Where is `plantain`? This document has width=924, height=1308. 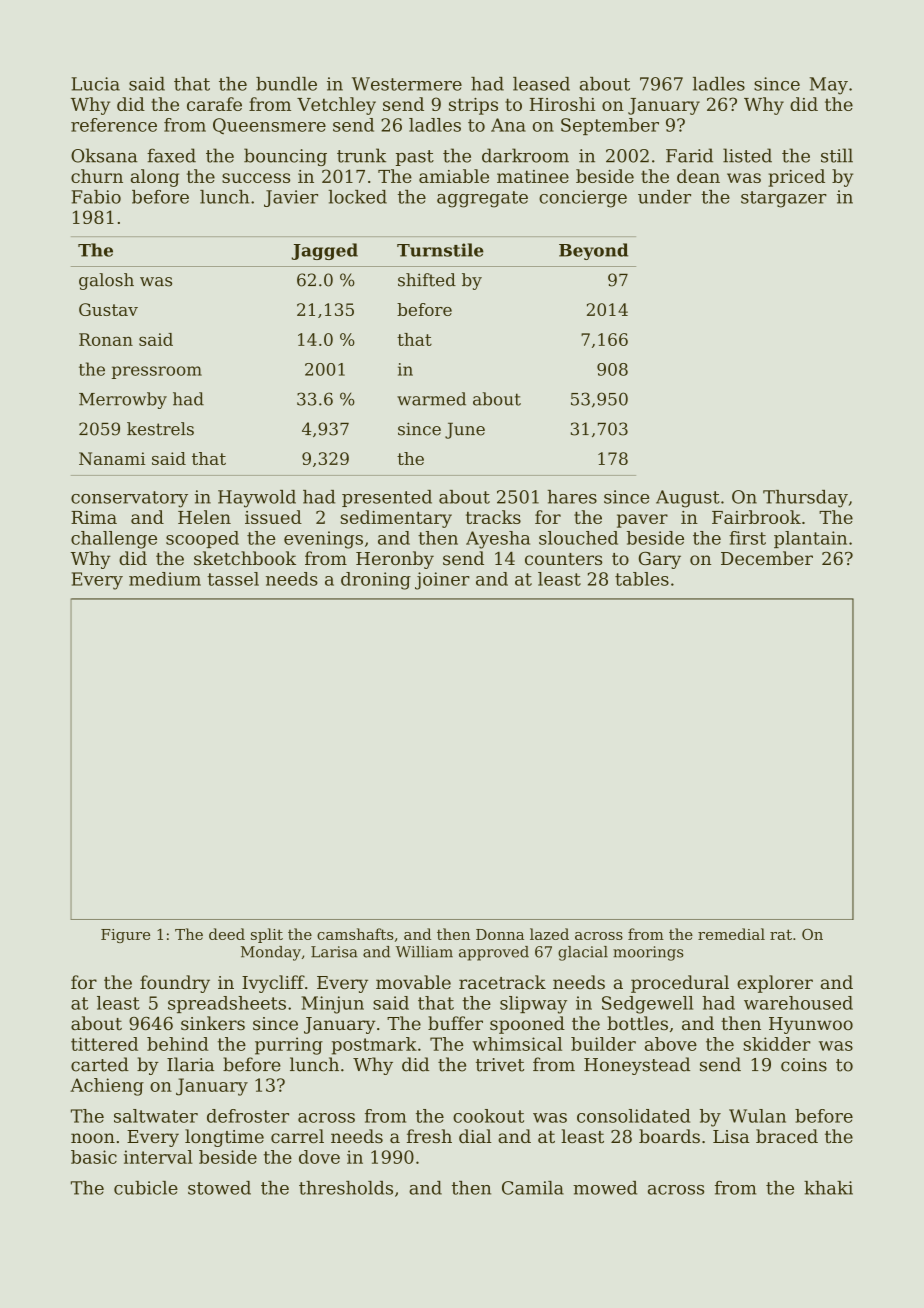 plantain is located at coordinates (810, 539).
